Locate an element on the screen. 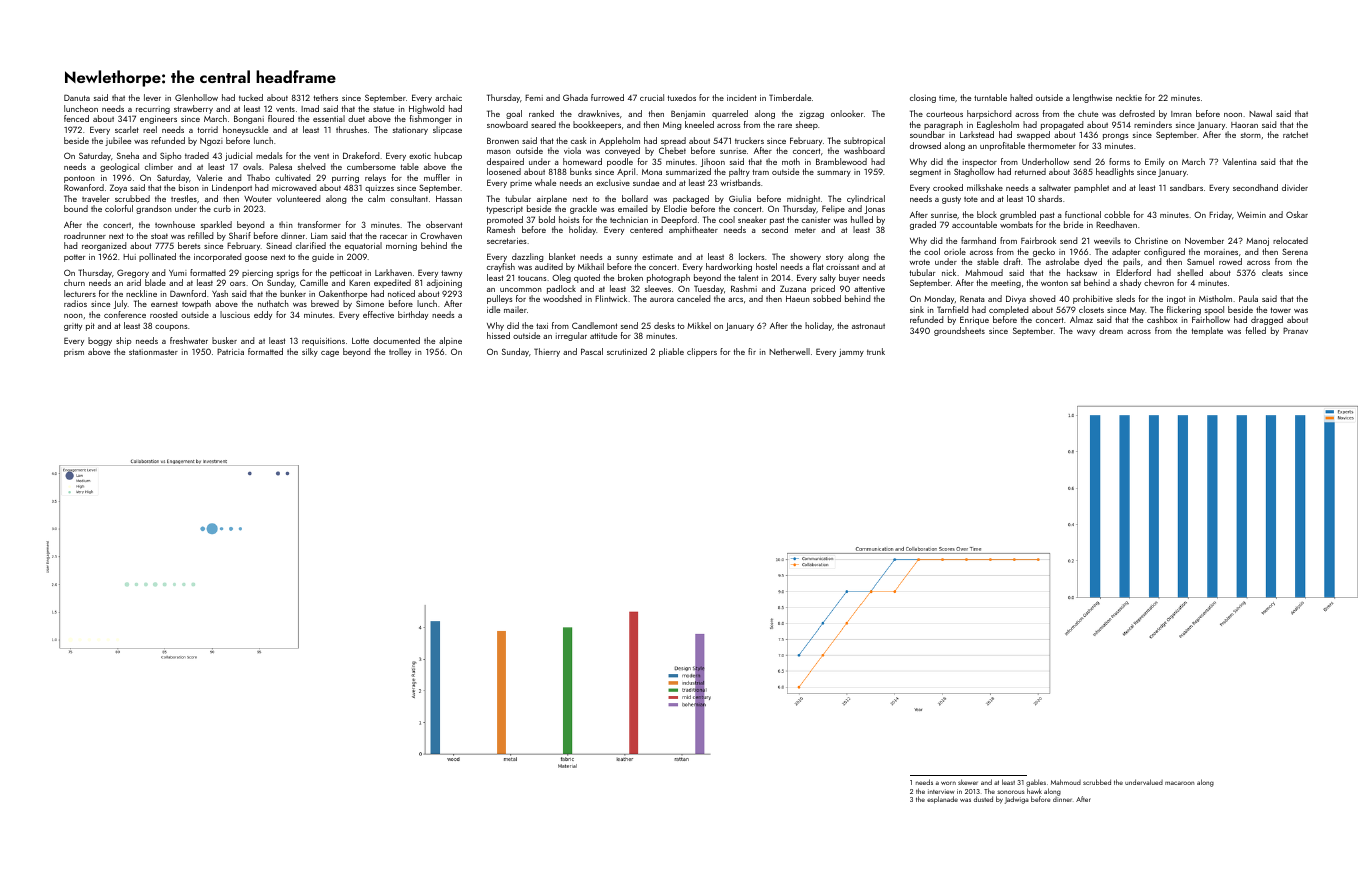  esplanade is located at coordinates (942, 800).
